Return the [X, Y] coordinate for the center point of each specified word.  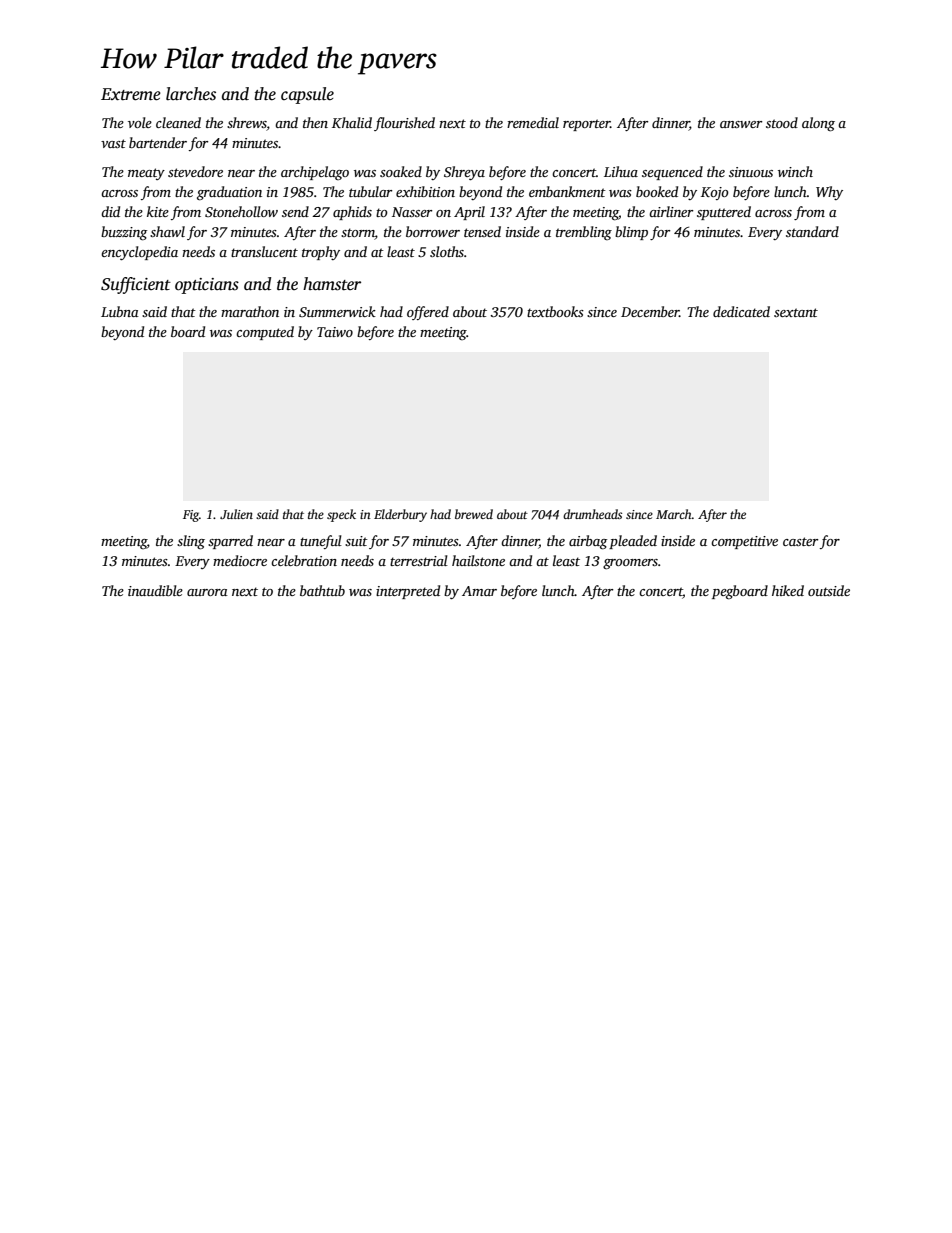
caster [800, 541]
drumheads [592, 514]
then [315, 122]
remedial [533, 122]
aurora [207, 592]
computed [265, 333]
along [818, 124]
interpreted [408, 592]
